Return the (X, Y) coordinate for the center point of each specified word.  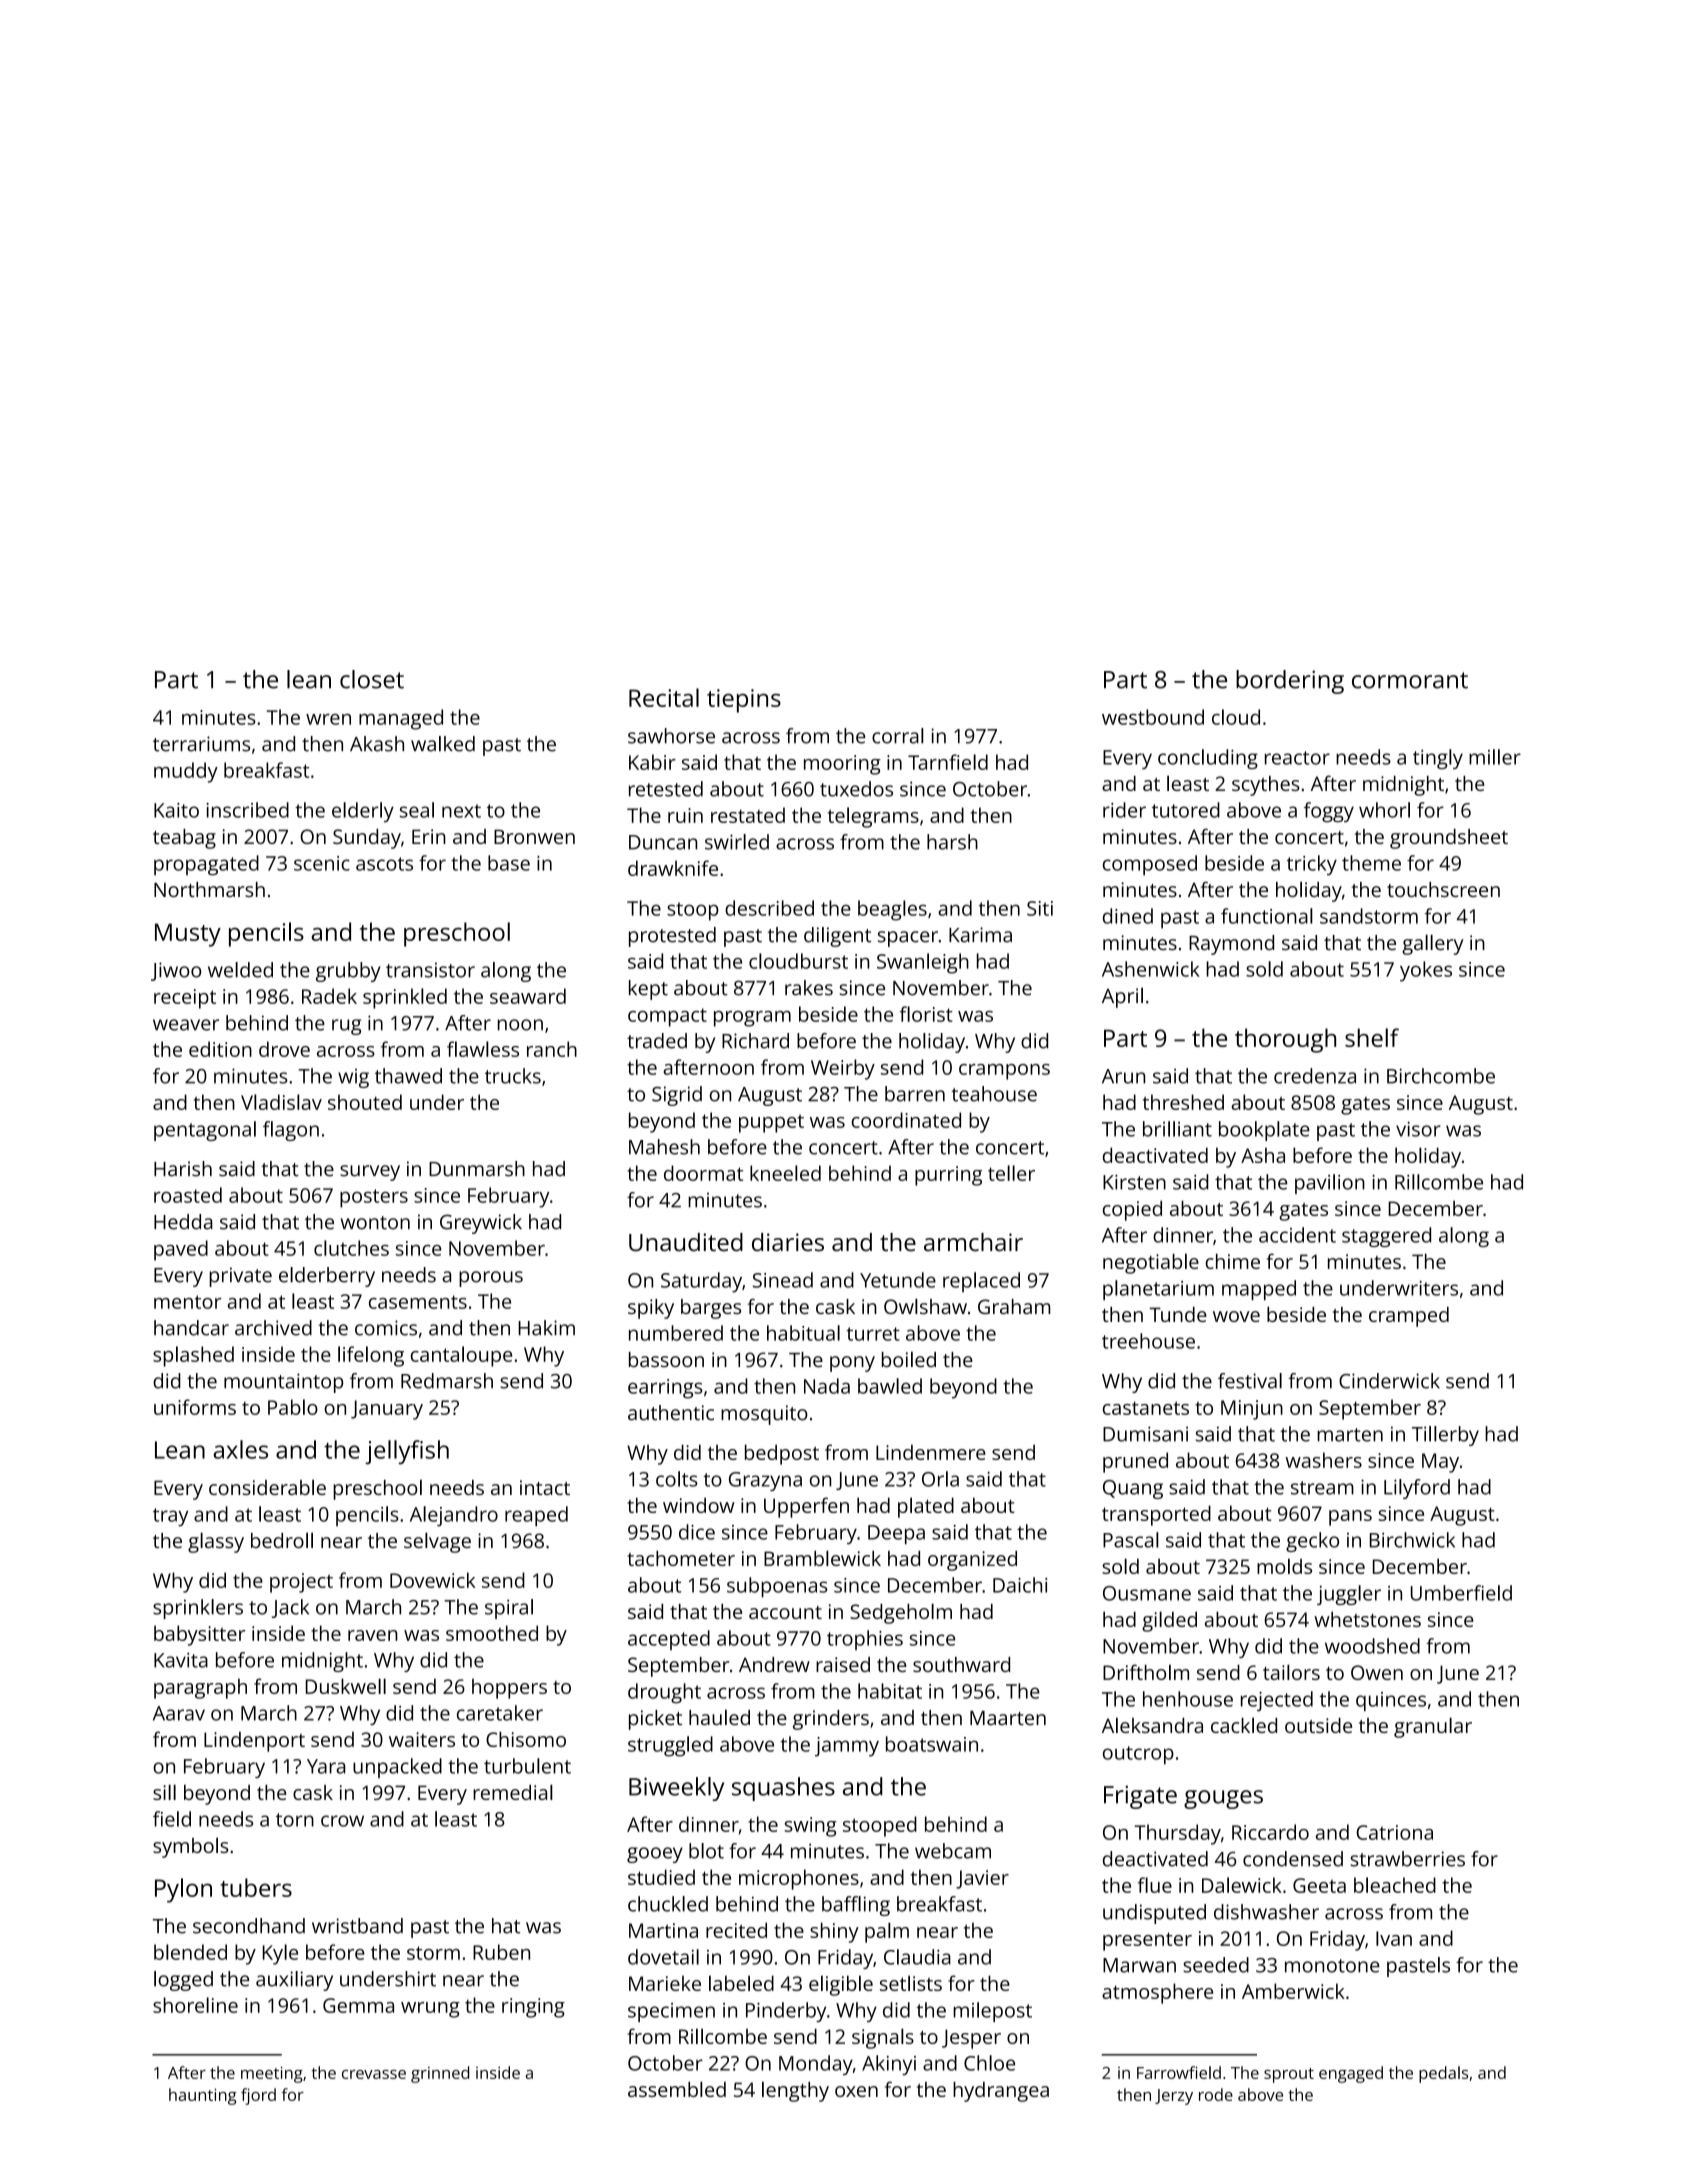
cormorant (1410, 680)
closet (372, 679)
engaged (1351, 2074)
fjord (258, 2096)
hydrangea (1001, 2092)
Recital (664, 697)
